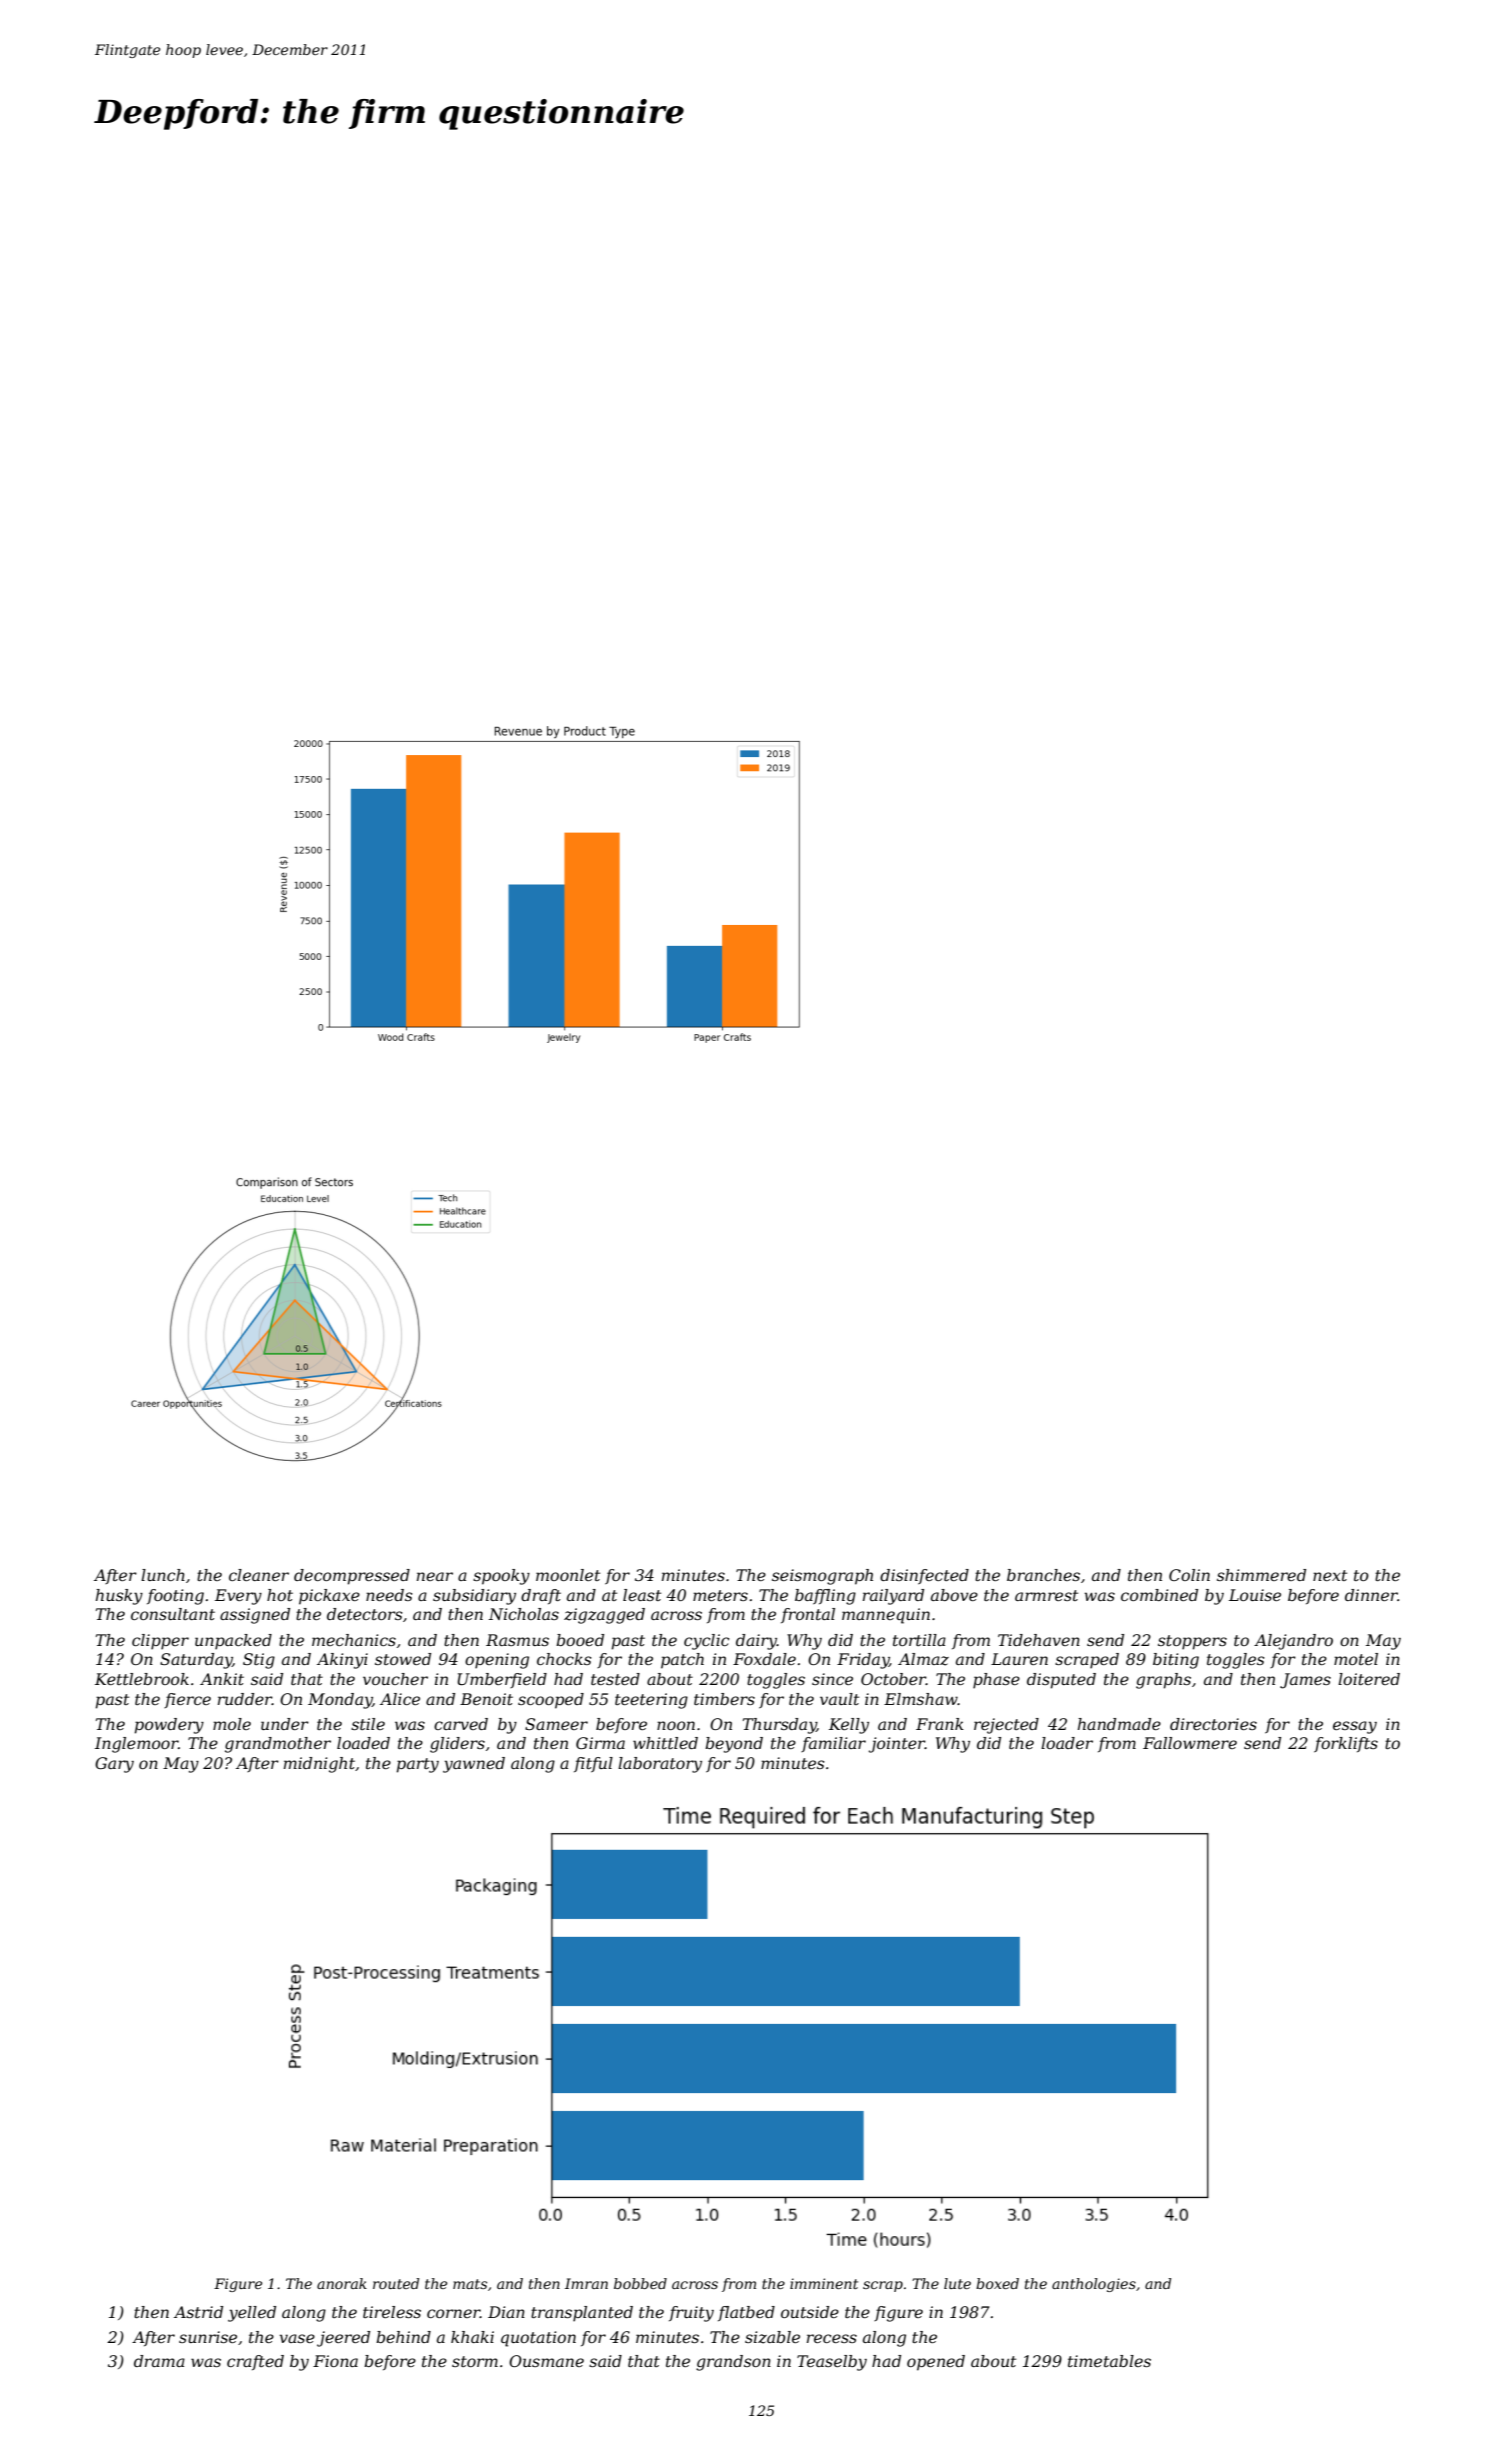 This image has height=2464, width=1496. Describe the element at coordinates (936, 2363) in the image. I see `opened` at that location.
